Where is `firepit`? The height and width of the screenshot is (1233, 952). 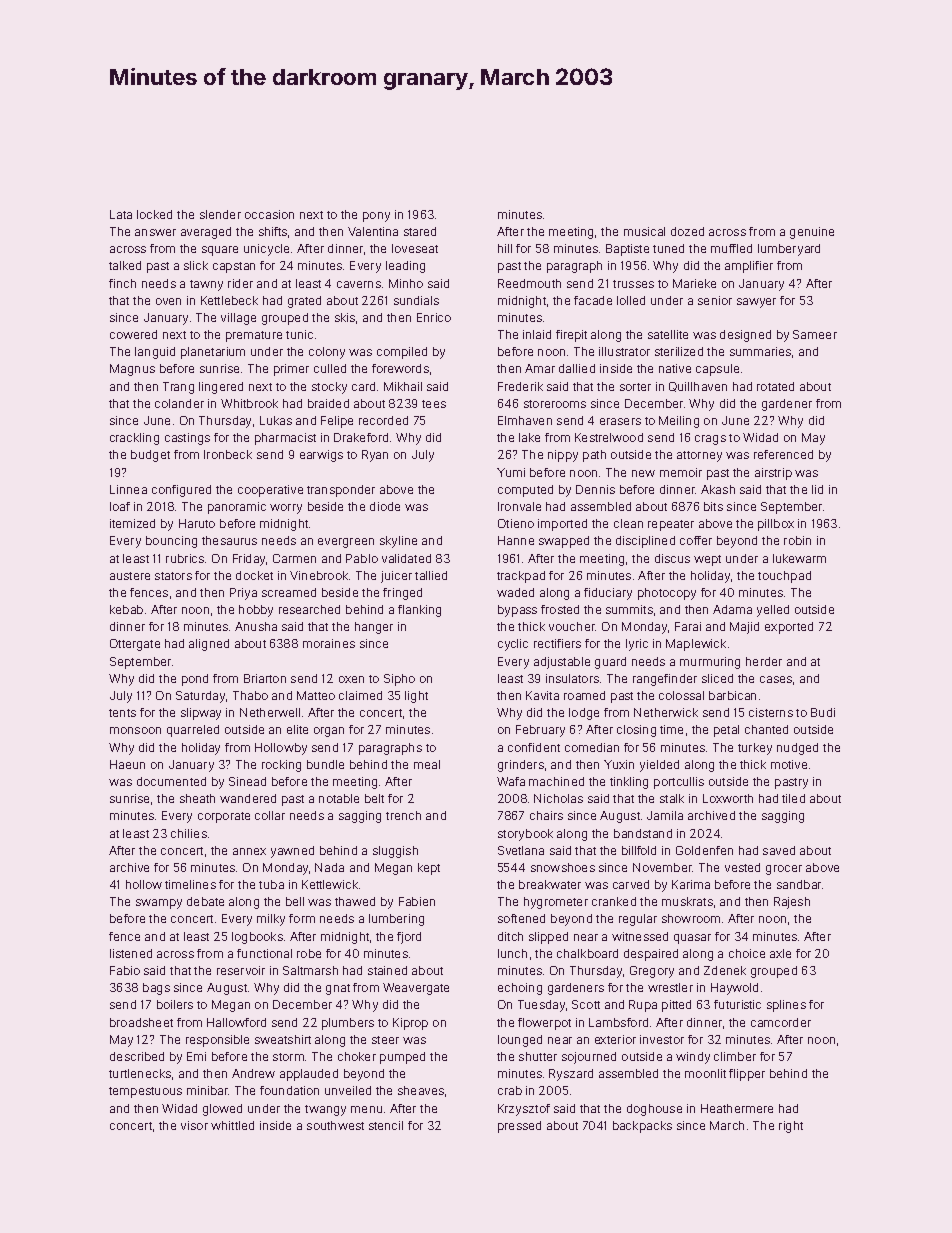 firepit is located at coordinates (571, 336).
